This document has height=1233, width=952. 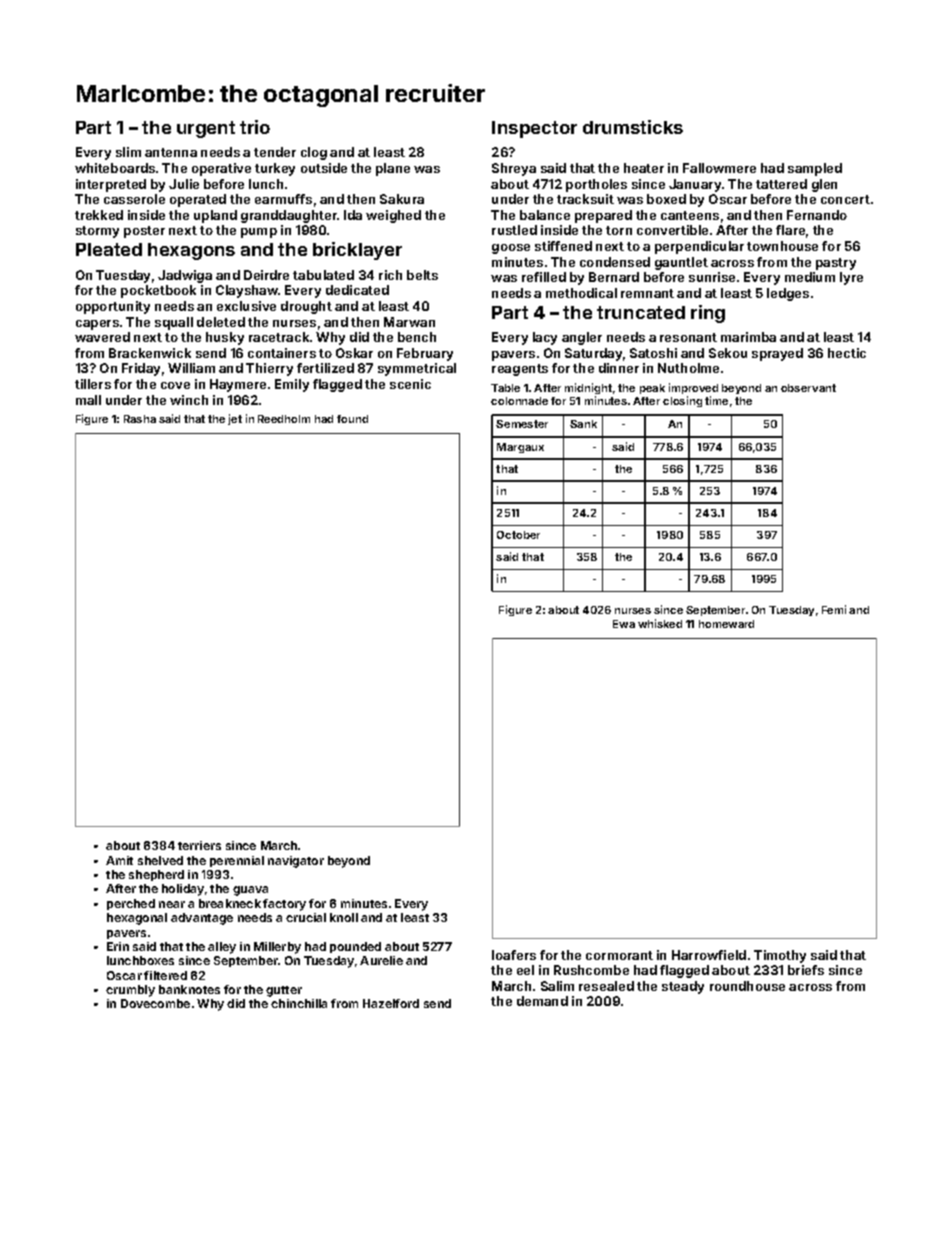 What do you see at coordinates (518, 535) in the document?
I see `October` at bounding box center [518, 535].
